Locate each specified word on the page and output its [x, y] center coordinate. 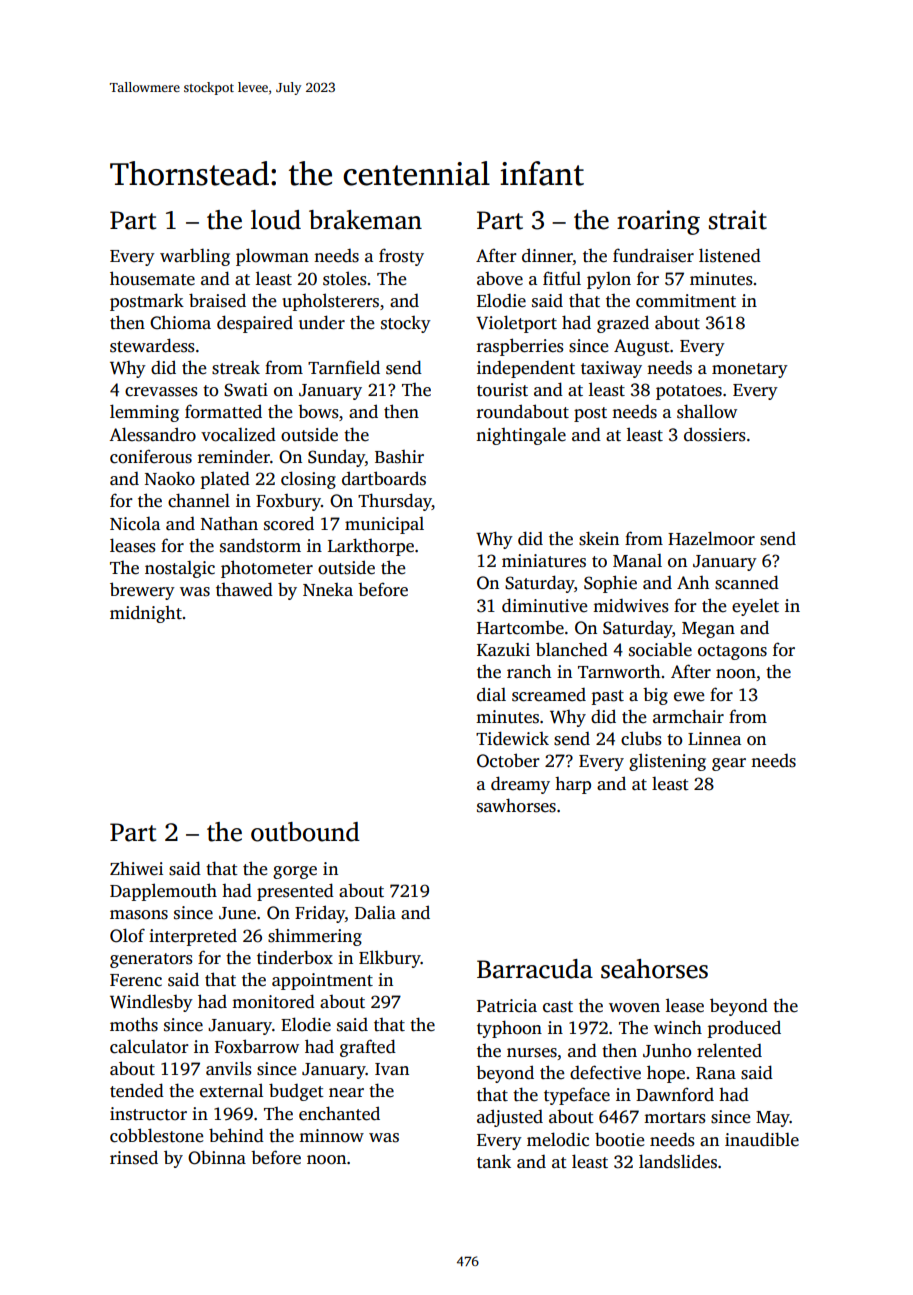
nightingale [521, 436]
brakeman [365, 220]
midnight [146, 614]
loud [276, 220]
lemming [144, 413]
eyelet [755, 607]
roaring [658, 222]
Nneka [328, 590]
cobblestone [157, 1135]
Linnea [714, 739]
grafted [368, 1048]
